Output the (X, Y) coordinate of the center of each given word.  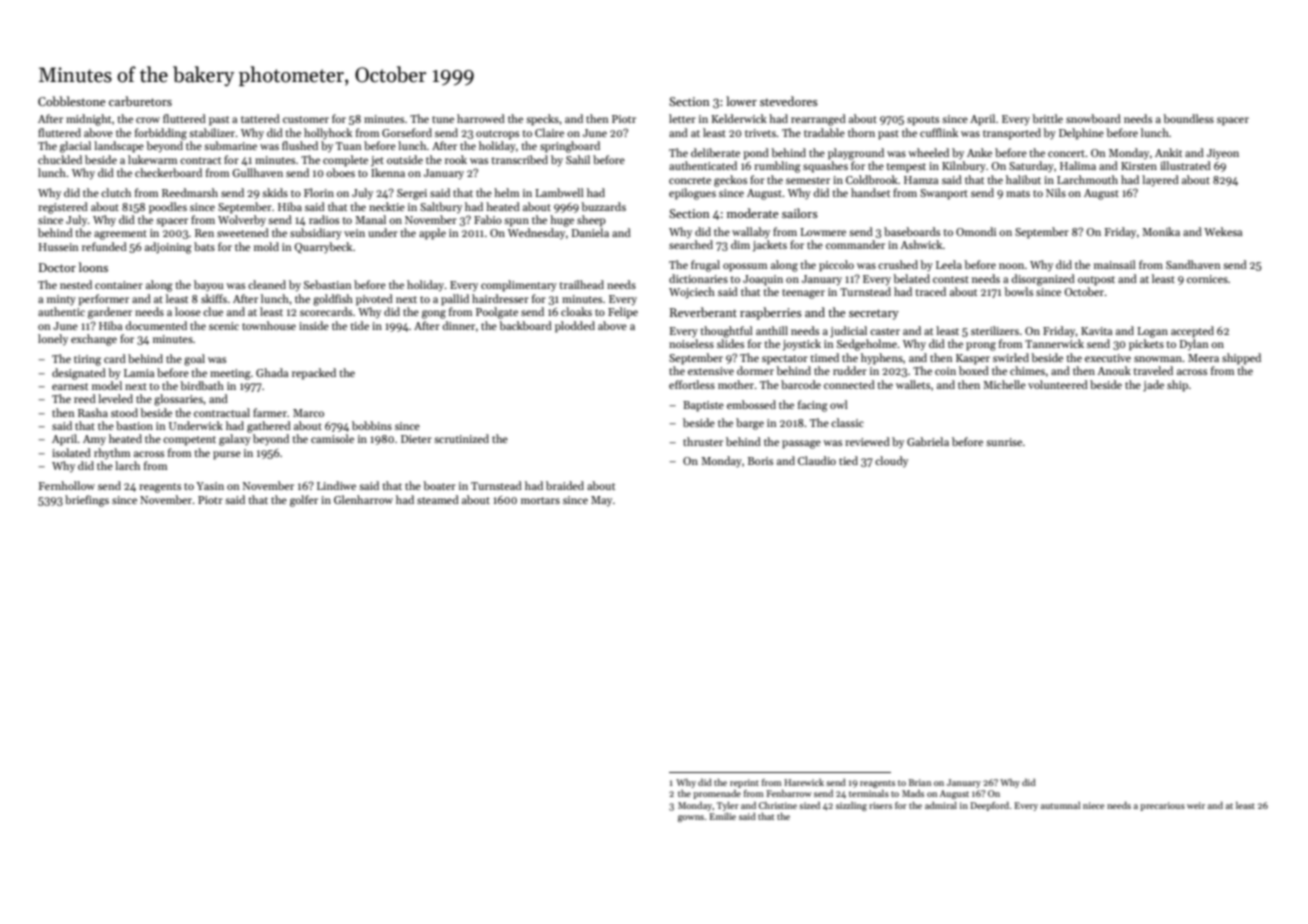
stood (124, 412)
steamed (438, 499)
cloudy (891, 461)
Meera (1203, 358)
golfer (304, 501)
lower (741, 101)
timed (824, 357)
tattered (260, 118)
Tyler (728, 806)
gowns (691, 818)
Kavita (1096, 331)
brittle (1047, 118)
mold (266, 246)
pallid (455, 300)
